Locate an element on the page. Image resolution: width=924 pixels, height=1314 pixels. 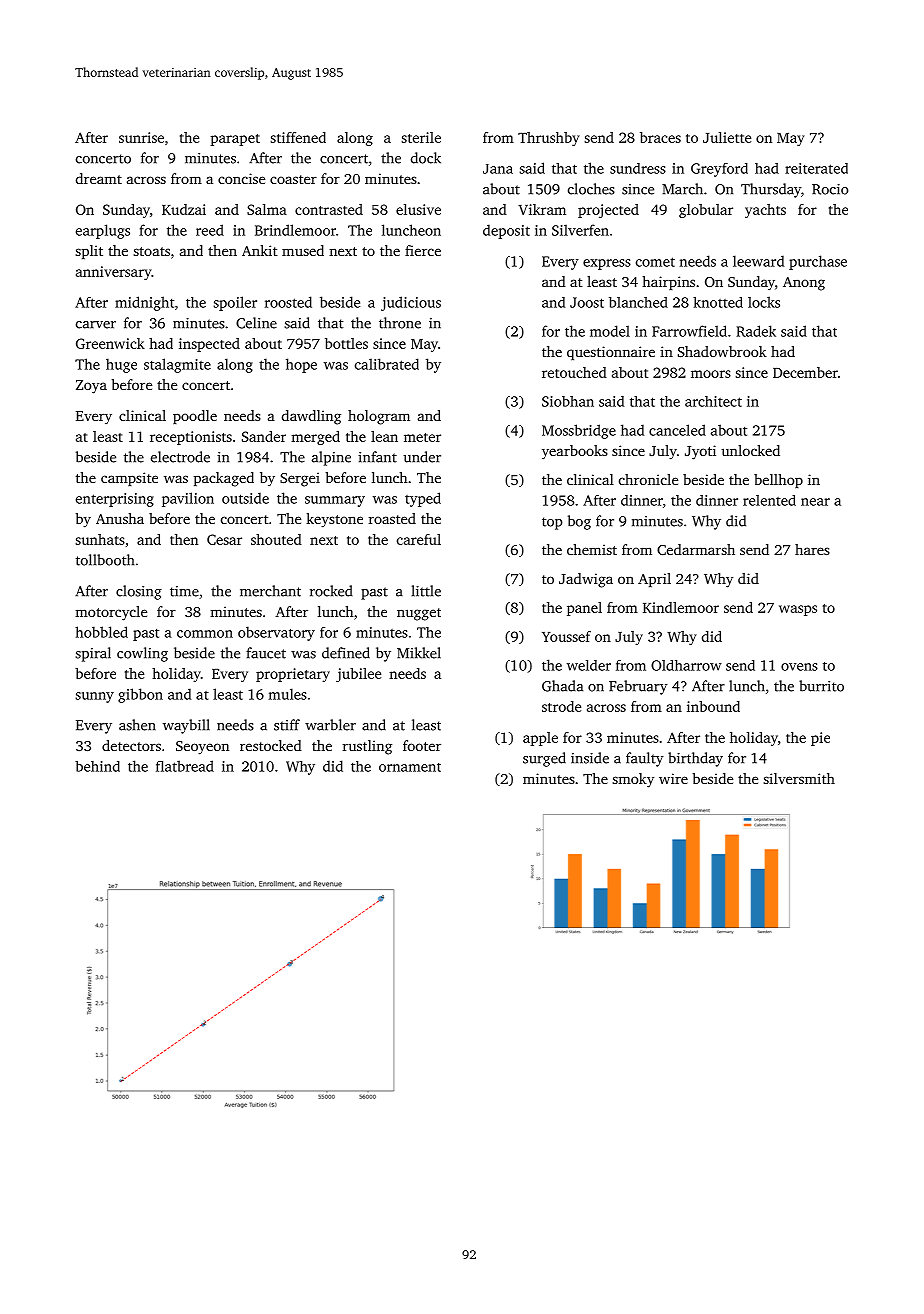
wasps is located at coordinates (798, 610).
